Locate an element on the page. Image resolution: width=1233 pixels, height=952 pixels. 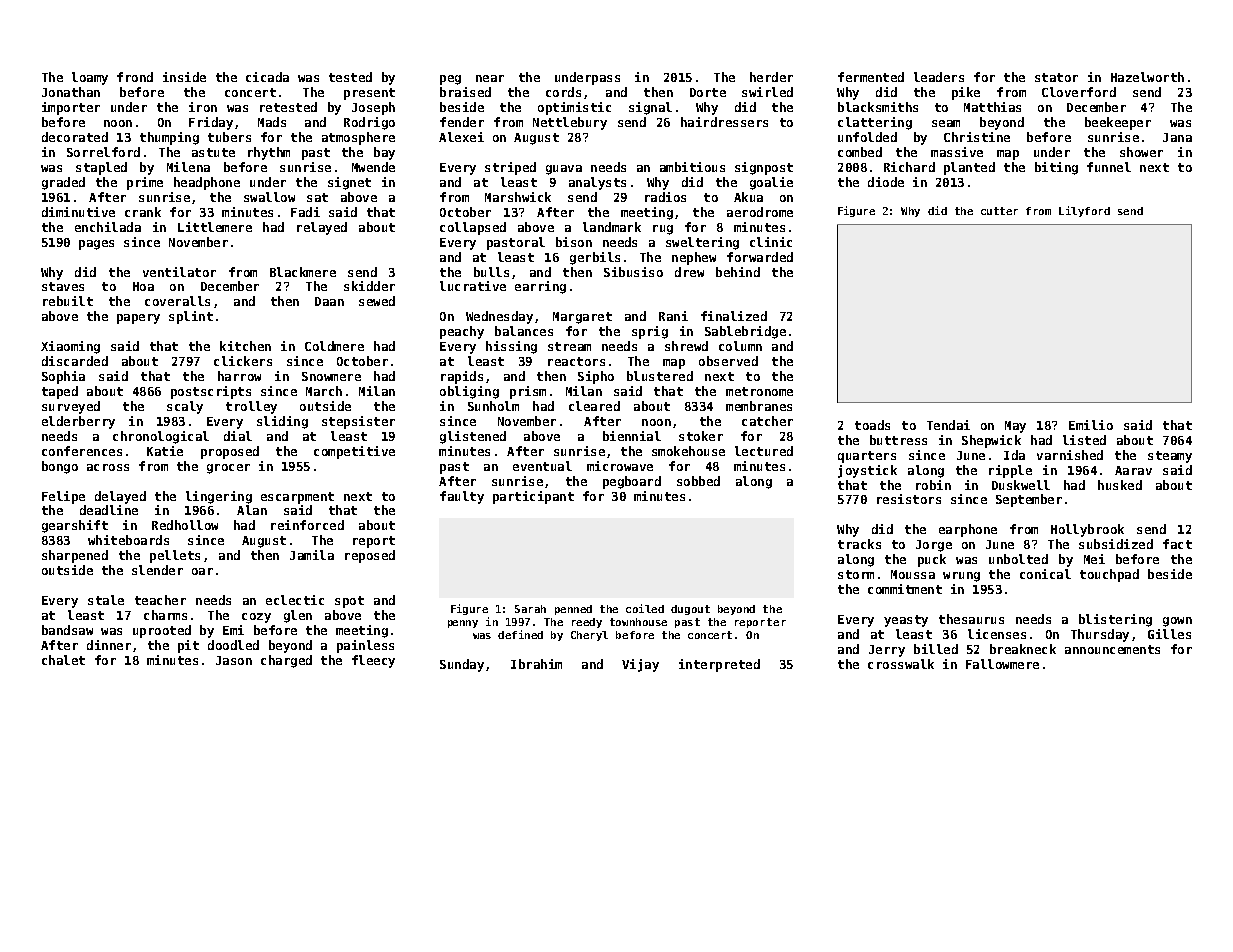
Lilyford is located at coordinates (1084, 211).
